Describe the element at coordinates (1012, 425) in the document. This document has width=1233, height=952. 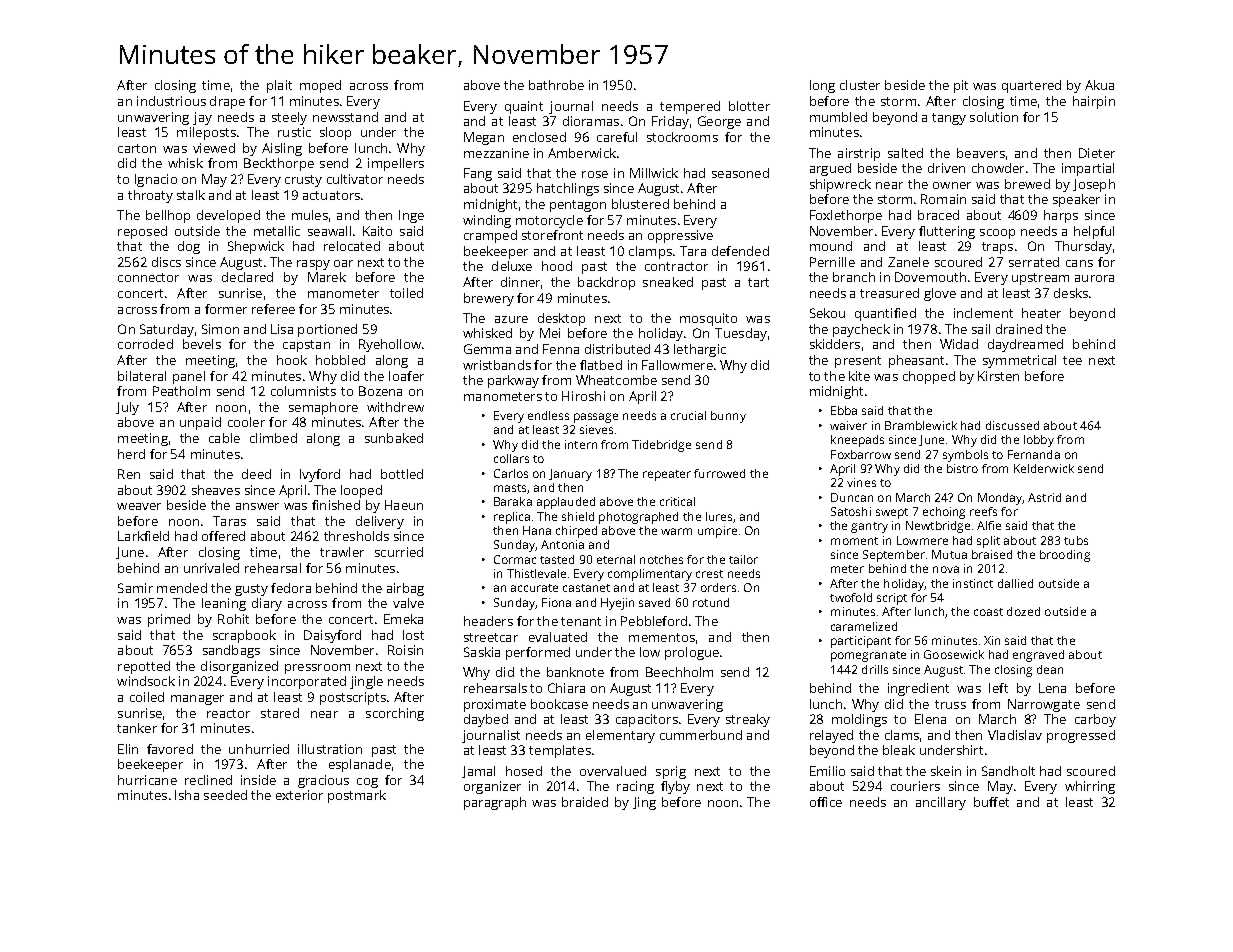
I see `discussed` at that location.
